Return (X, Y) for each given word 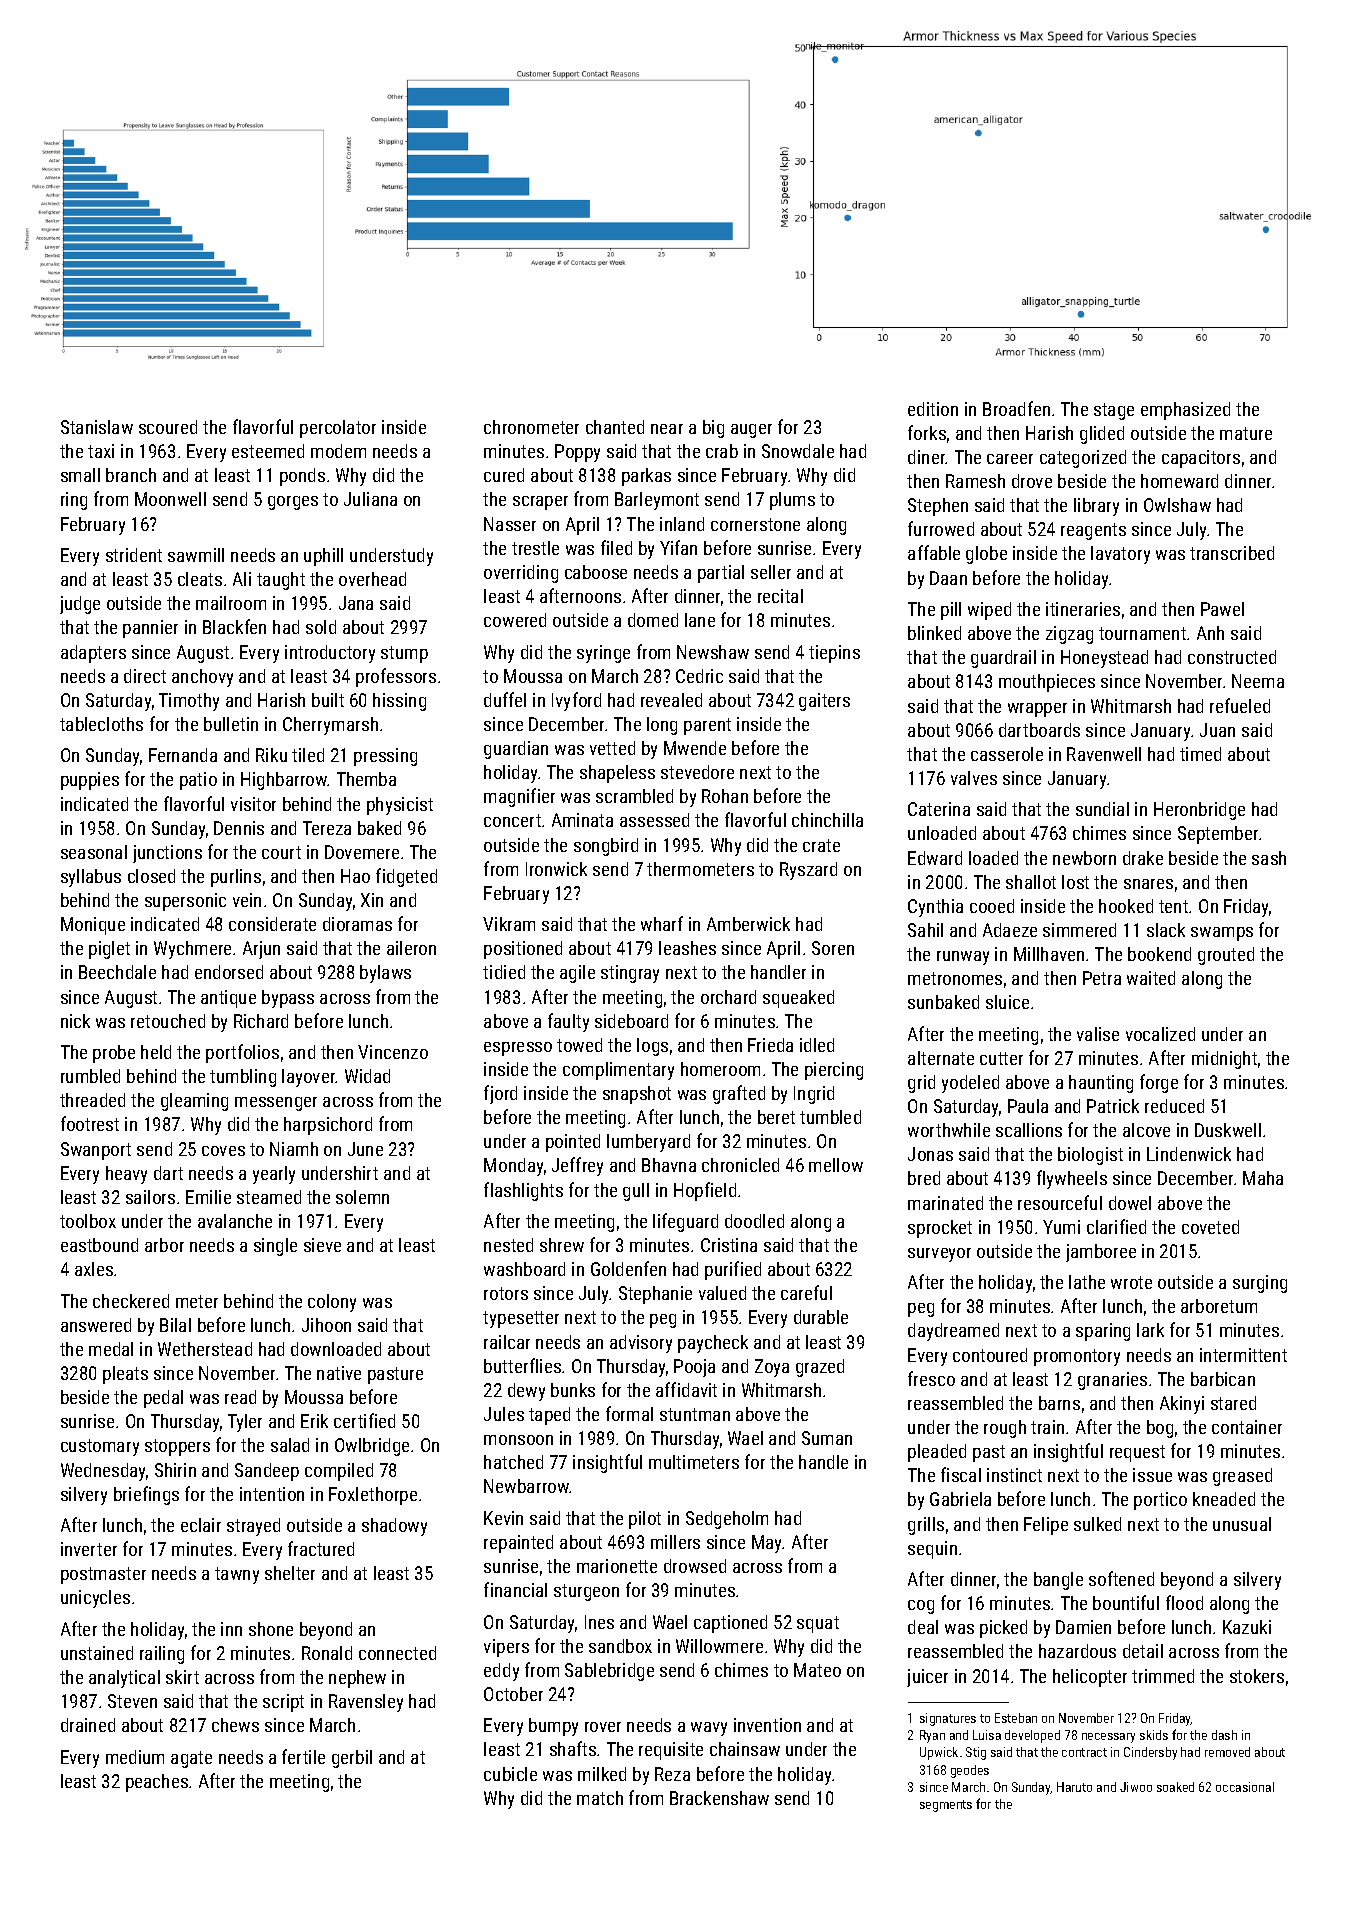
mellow (836, 1165)
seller (771, 572)
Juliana (370, 499)
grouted (1226, 956)
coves (223, 1151)
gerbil (352, 1759)
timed (1200, 754)
